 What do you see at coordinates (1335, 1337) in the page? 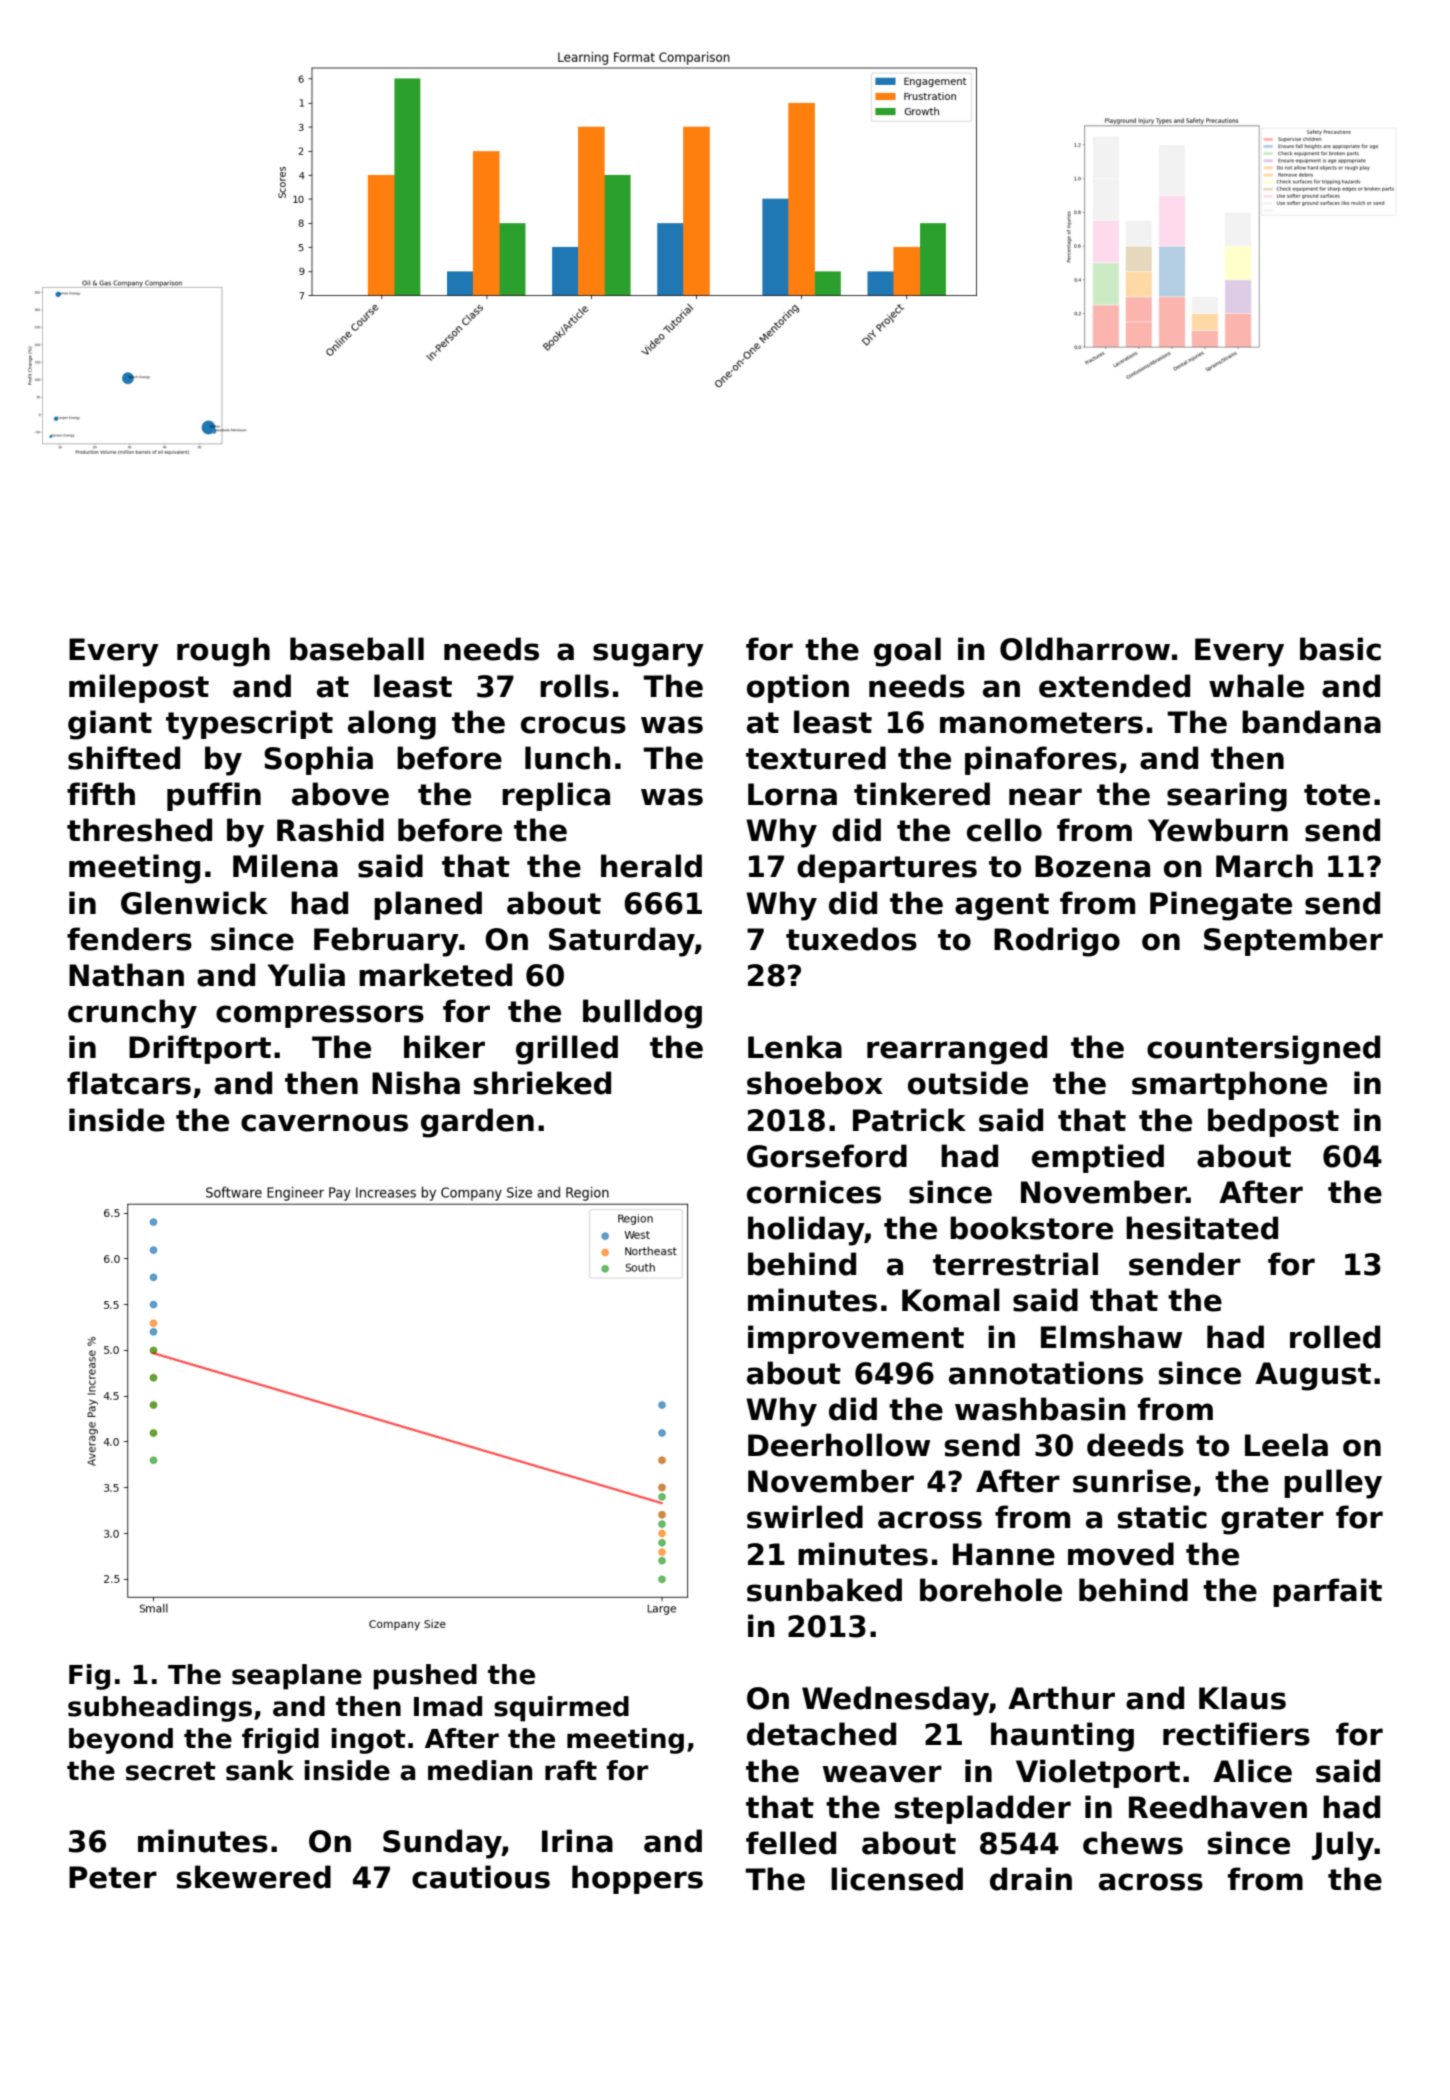
I see `rolled` at bounding box center [1335, 1337].
